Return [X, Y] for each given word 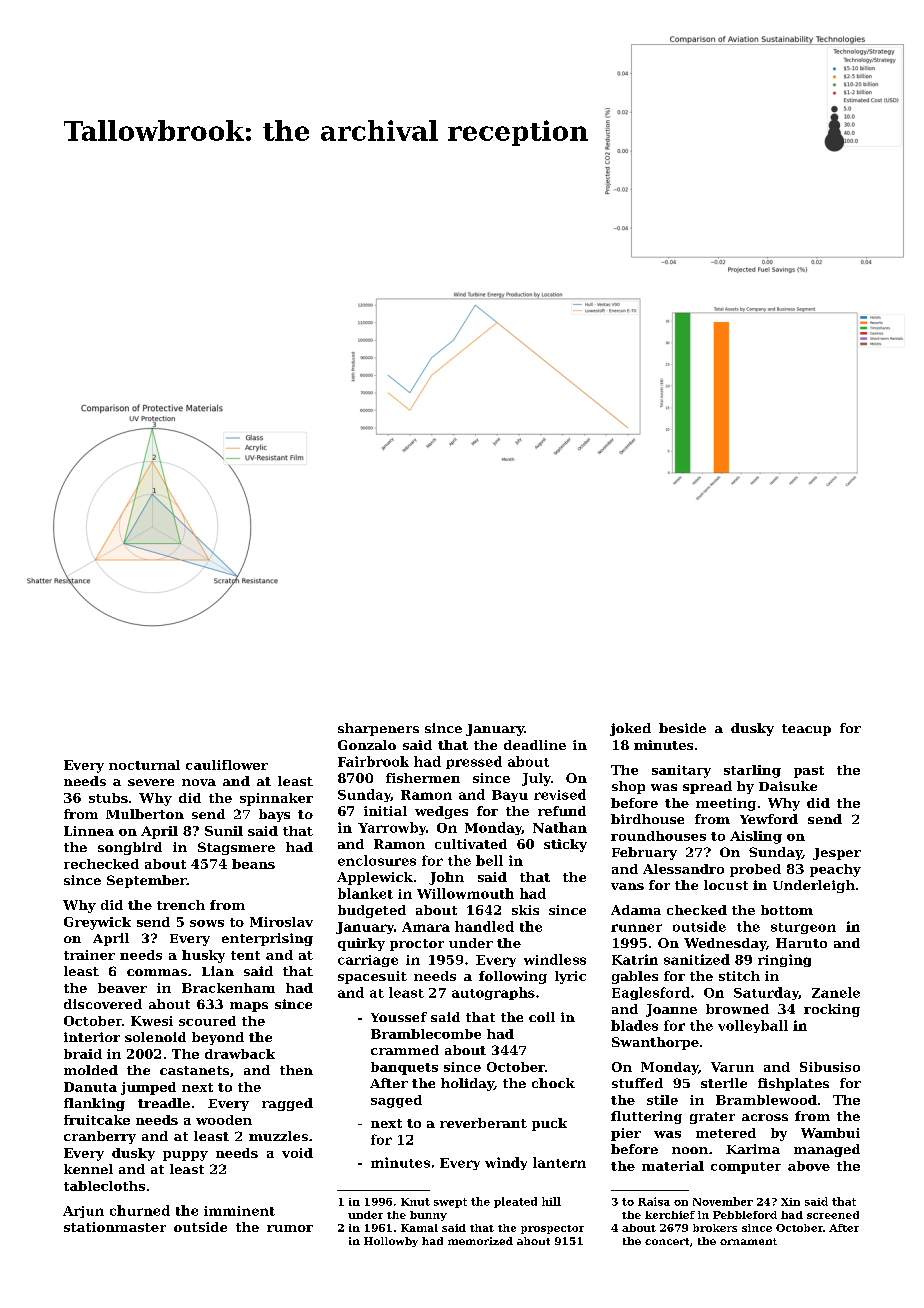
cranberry [100, 1137]
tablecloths [104, 1186]
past [809, 772]
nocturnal [144, 765]
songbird [130, 848]
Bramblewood [766, 1100]
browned [737, 1009]
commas [157, 972]
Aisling [756, 837]
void [297, 1153]
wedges [441, 812]
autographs [493, 993]
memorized [480, 1241]
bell [489, 860]
